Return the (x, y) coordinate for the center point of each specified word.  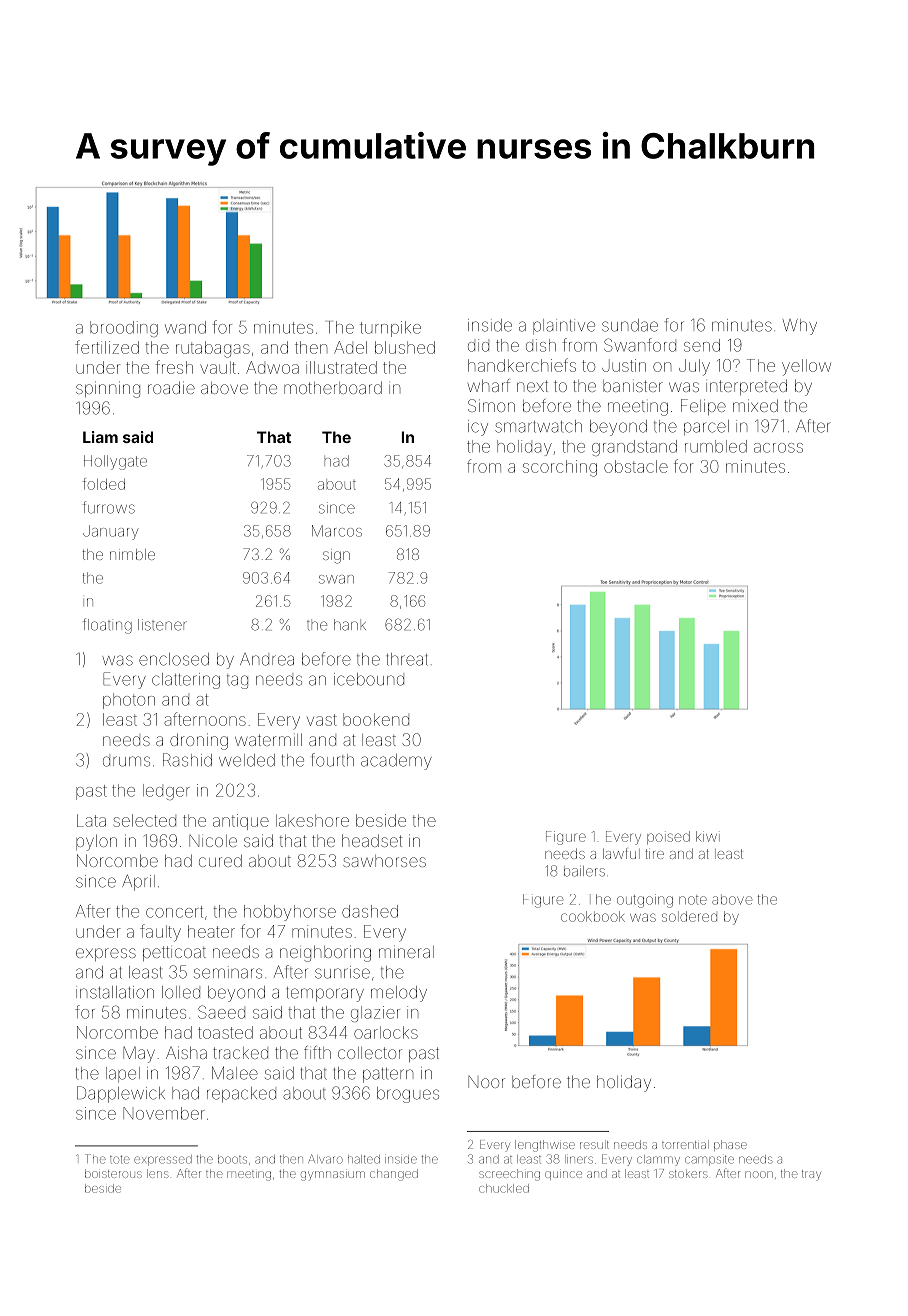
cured (220, 860)
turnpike (390, 329)
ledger (166, 792)
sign (336, 556)
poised (668, 838)
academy (396, 762)
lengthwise (545, 1146)
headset (372, 840)
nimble (132, 554)
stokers (688, 1173)
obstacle (636, 466)
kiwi (708, 836)
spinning (108, 389)
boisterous (113, 1173)
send (702, 345)
